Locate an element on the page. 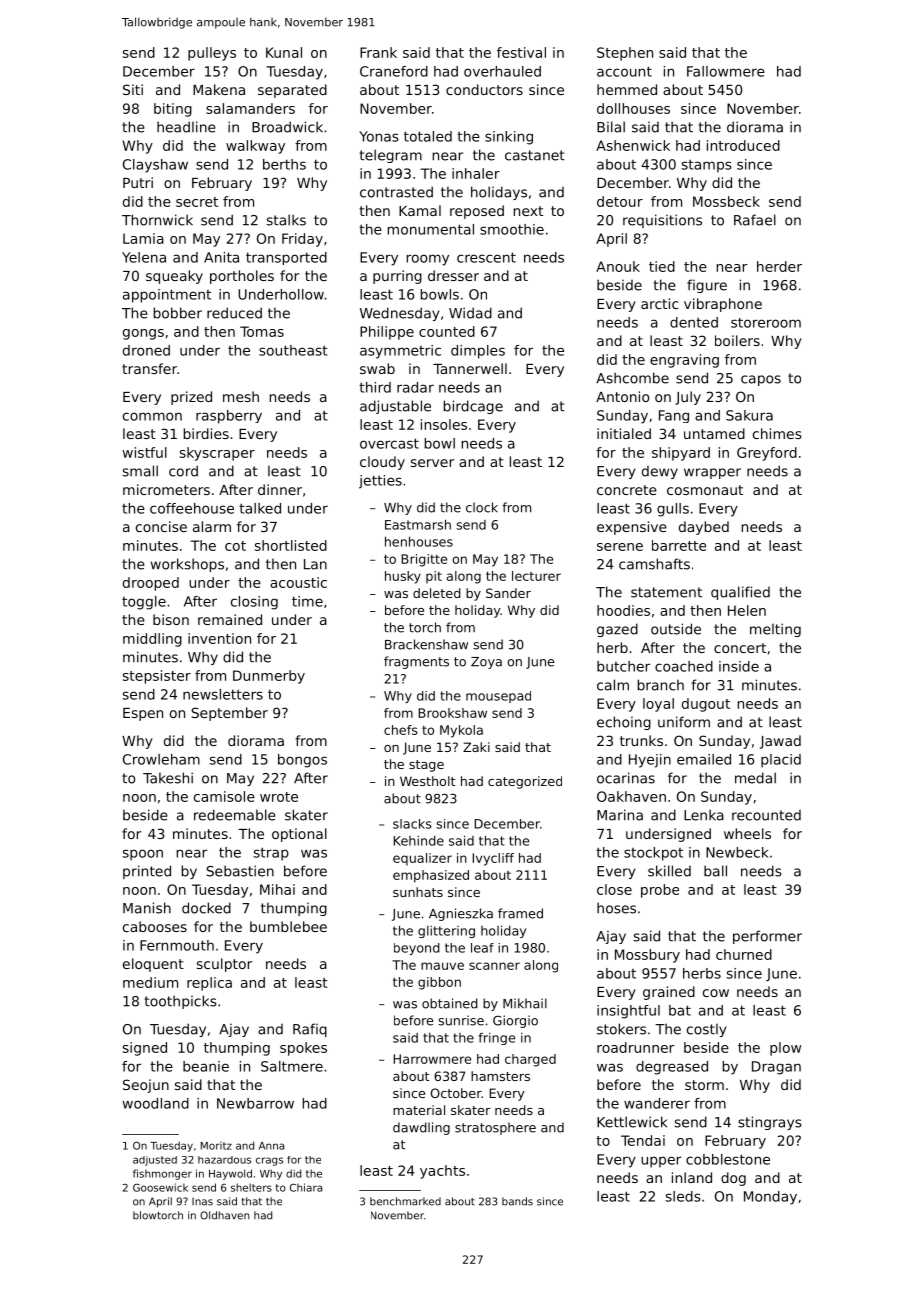  introduced is located at coordinates (743, 145).
